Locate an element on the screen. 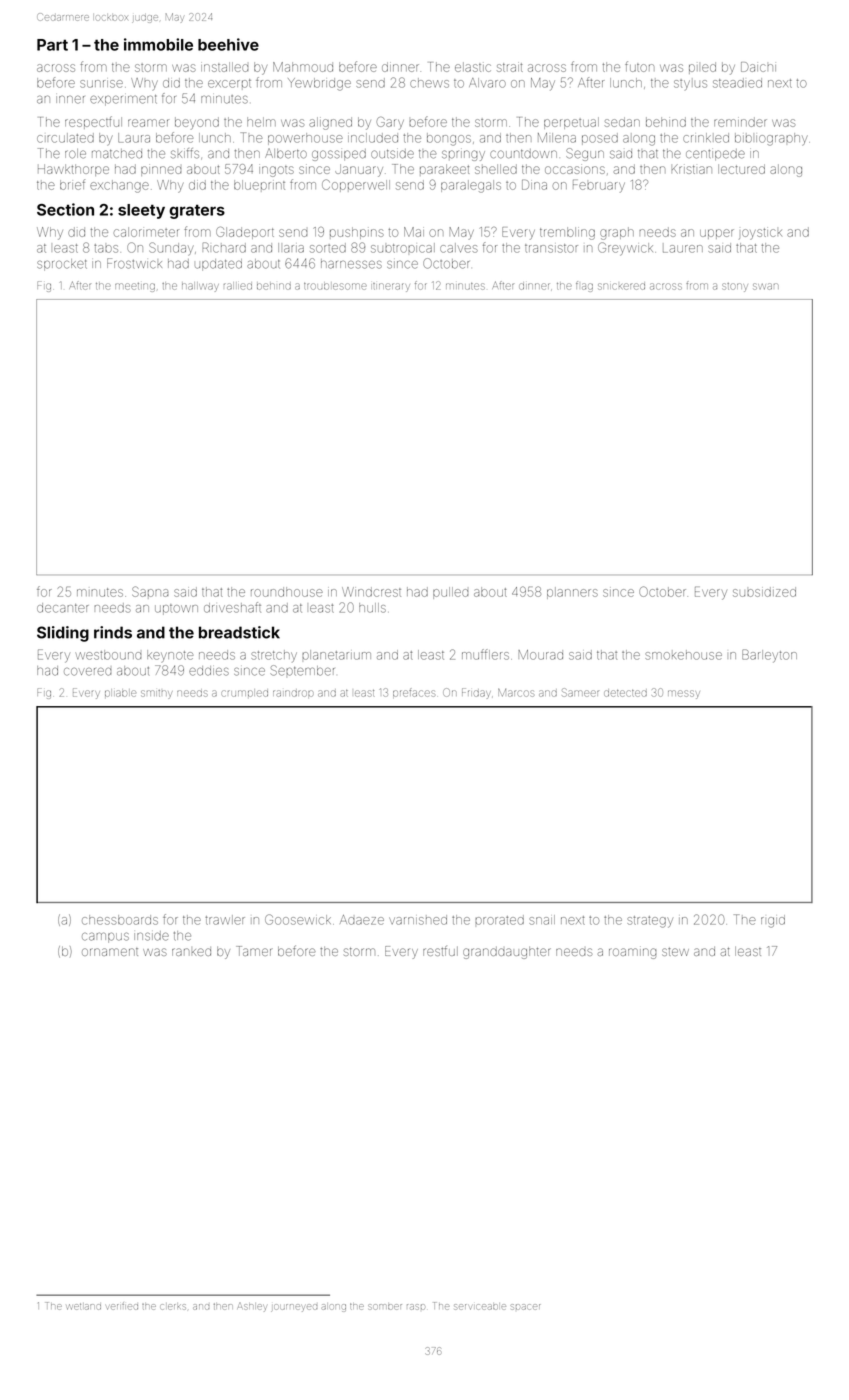 This screenshot has height=1400, width=849. Part is located at coordinates (52, 45).
